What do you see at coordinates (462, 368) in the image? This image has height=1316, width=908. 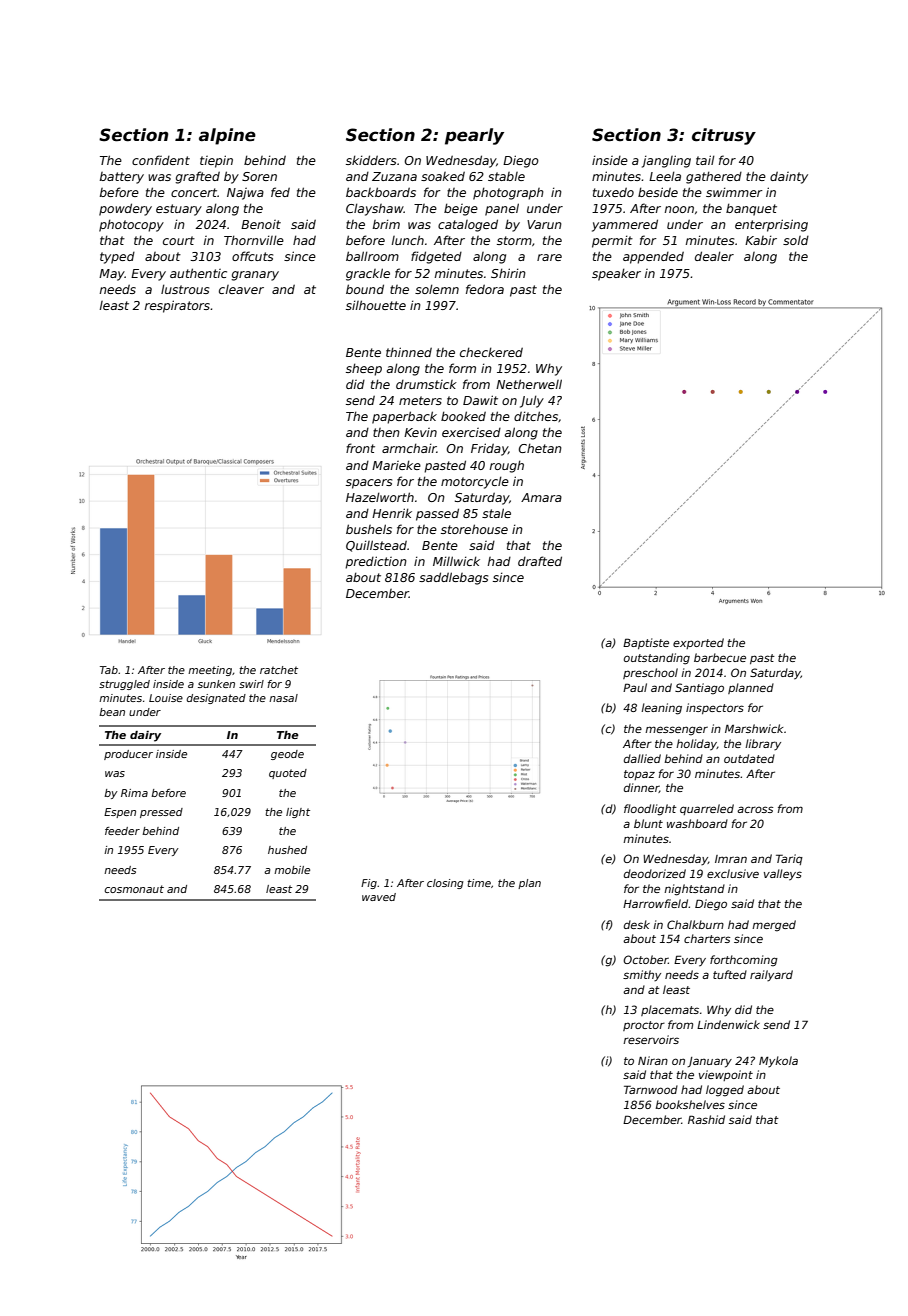 I see `form` at bounding box center [462, 368].
